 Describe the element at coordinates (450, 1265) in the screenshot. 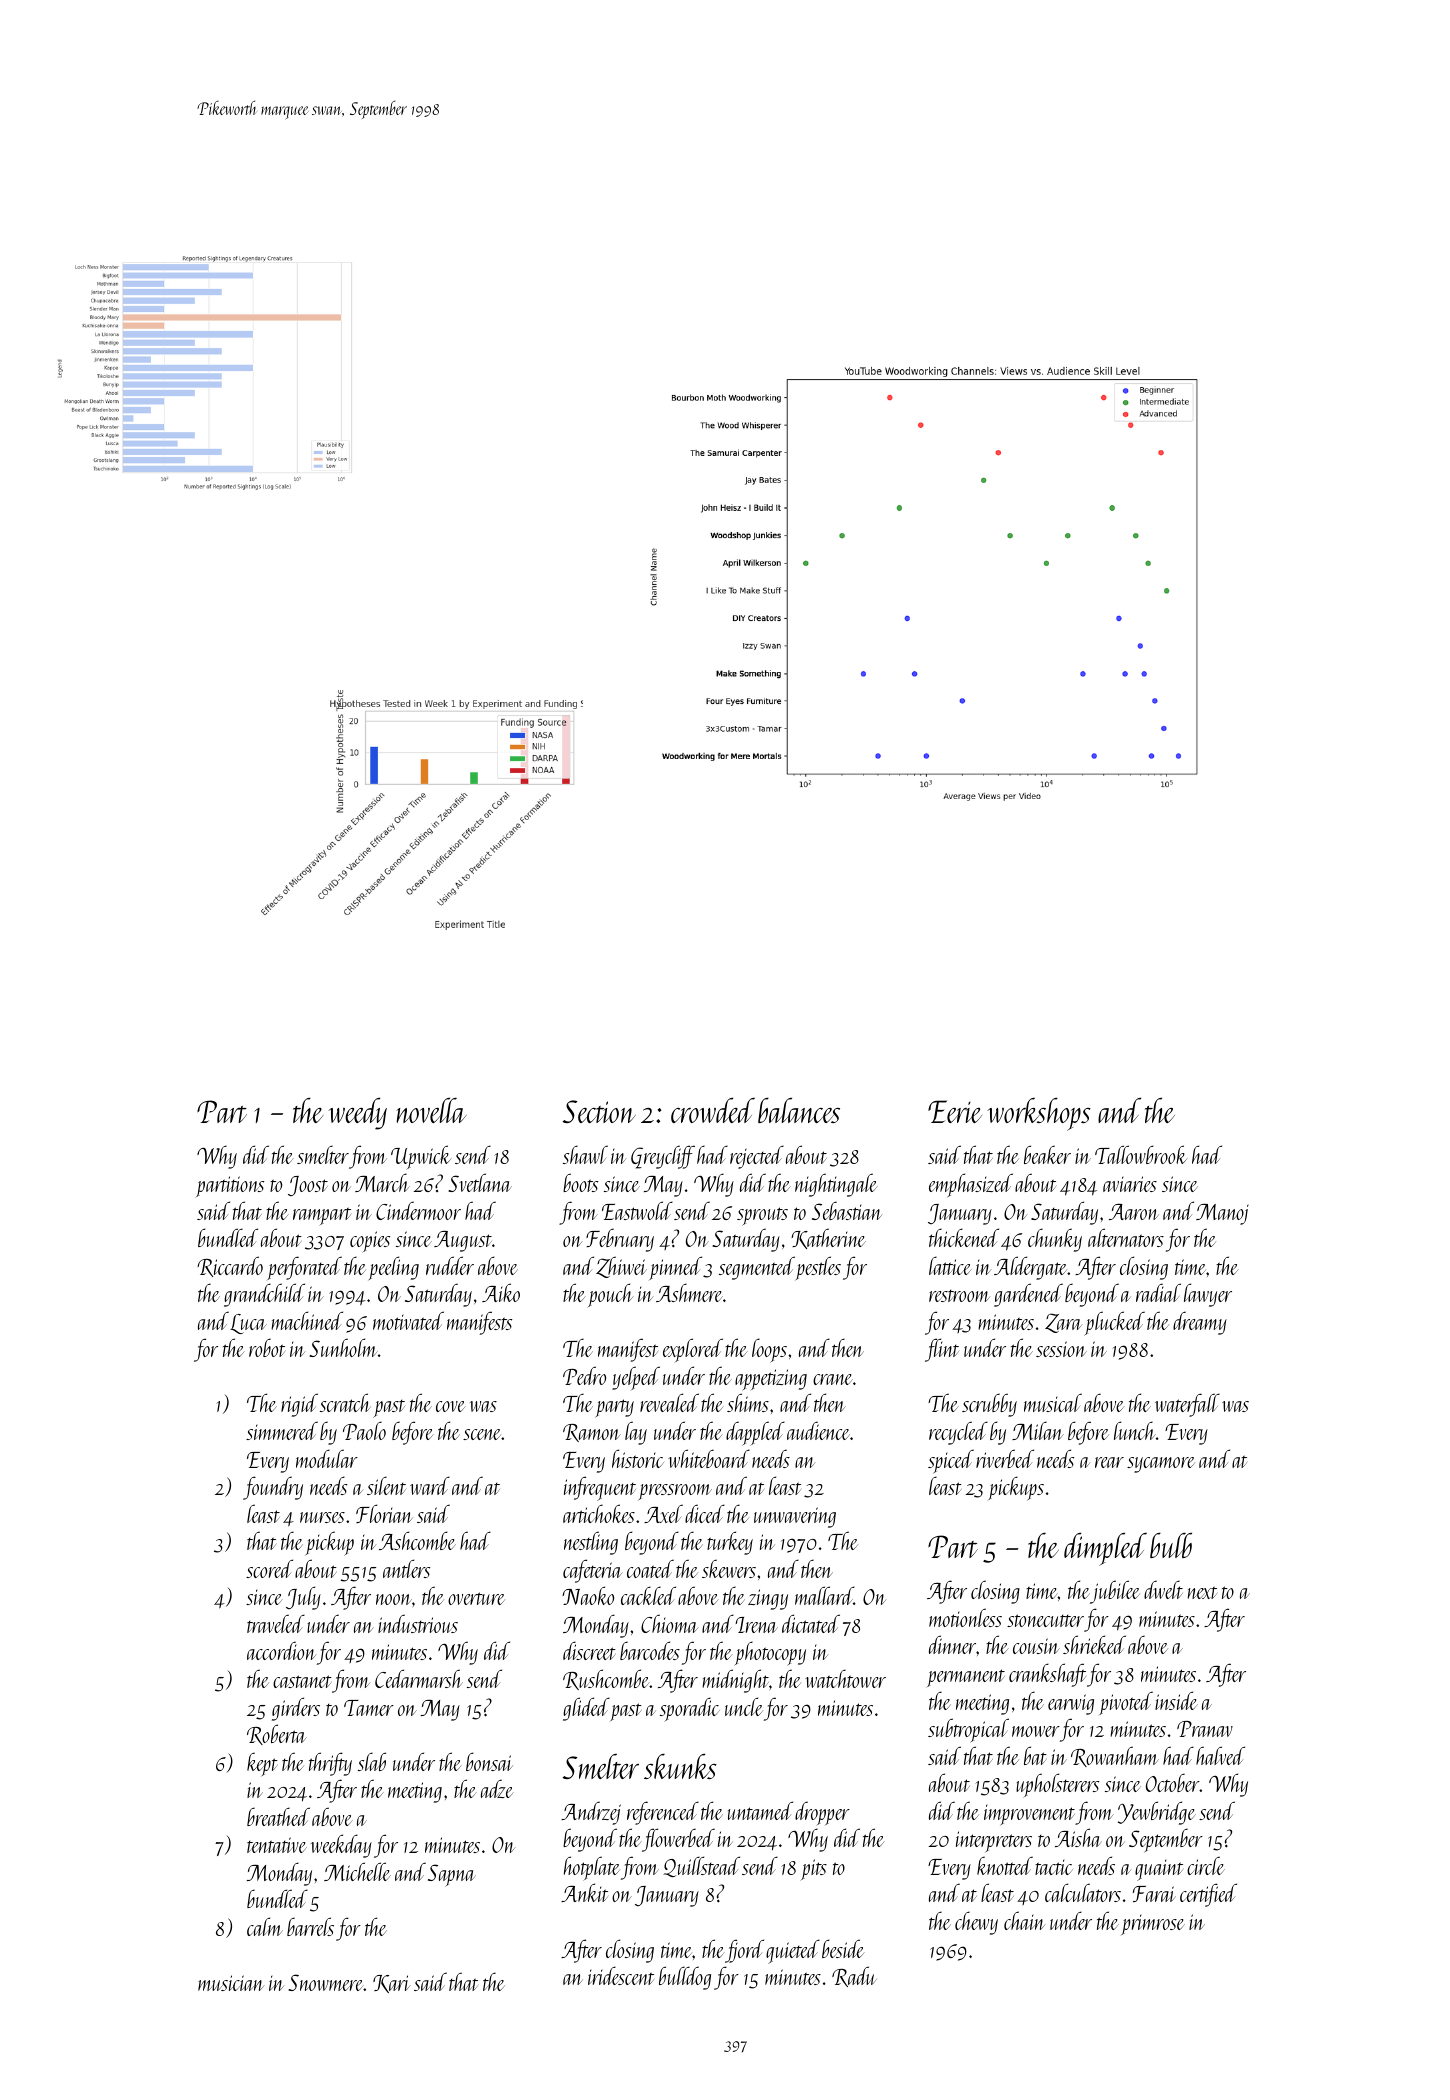

I see `rudder` at that location.
